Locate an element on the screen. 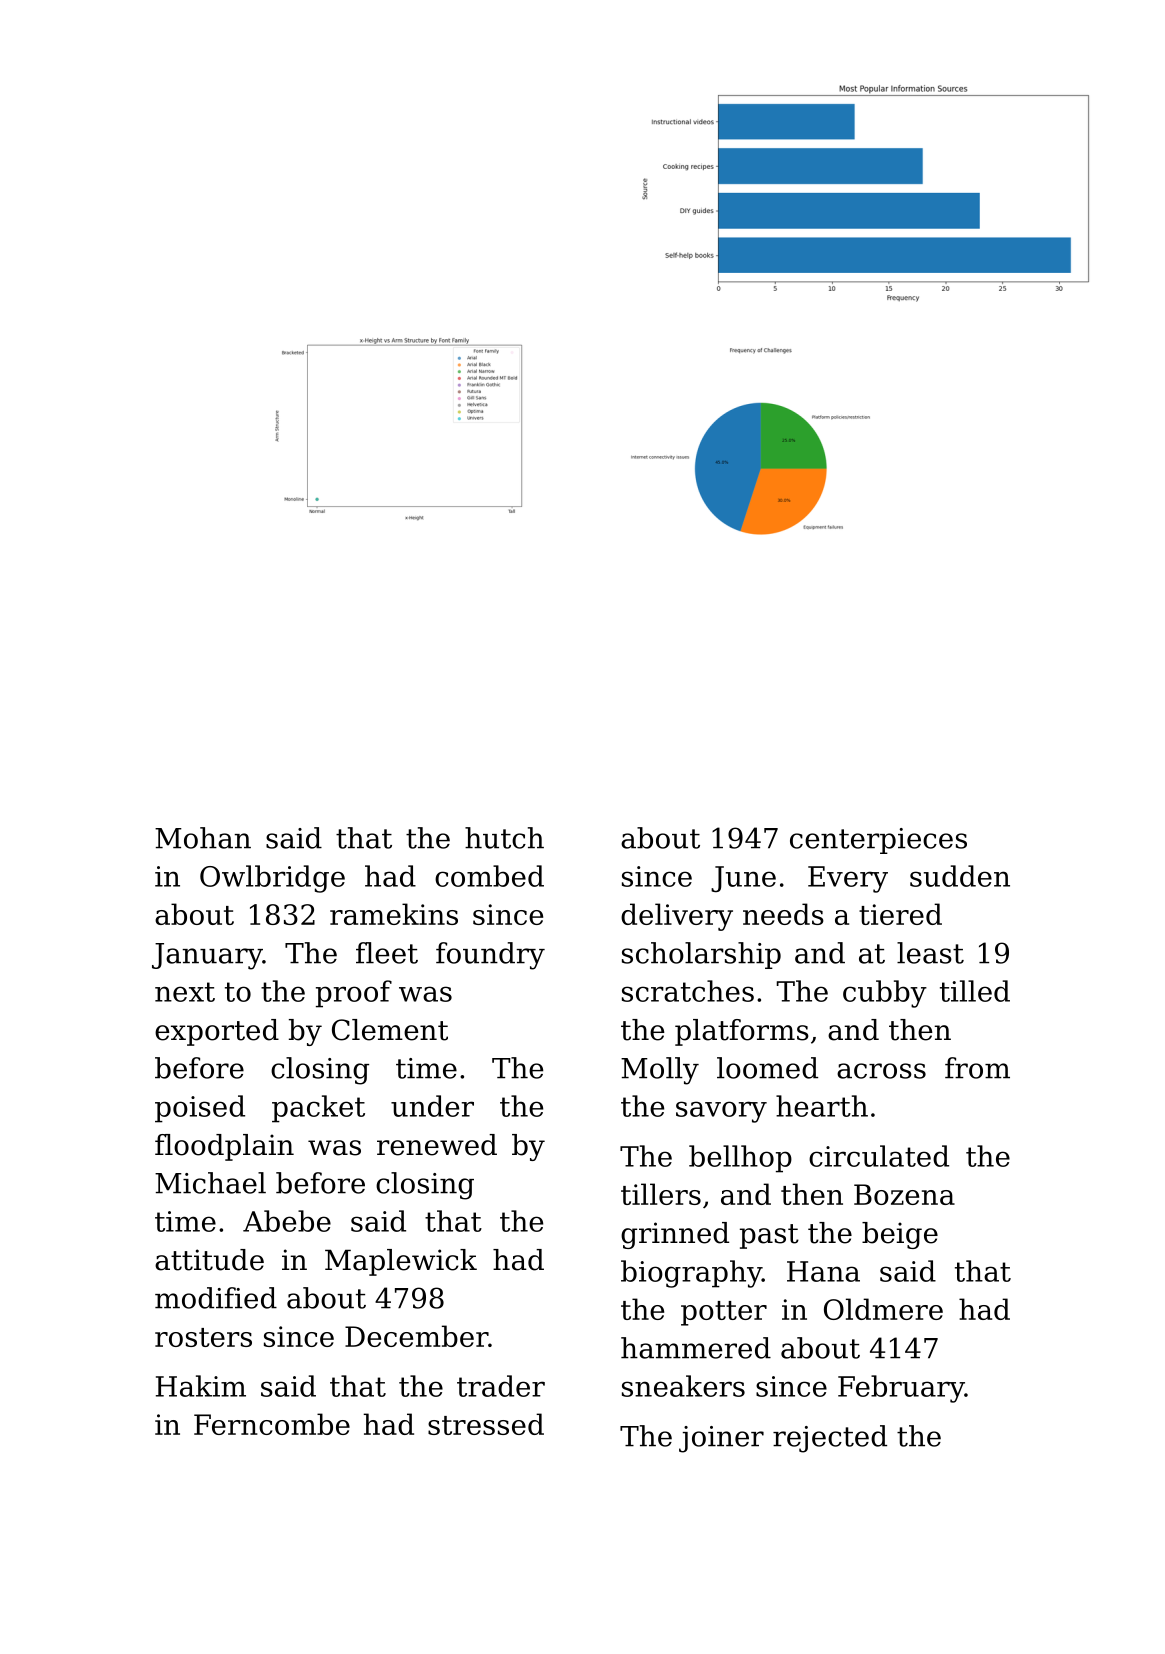  centerpieces is located at coordinates (878, 841).
